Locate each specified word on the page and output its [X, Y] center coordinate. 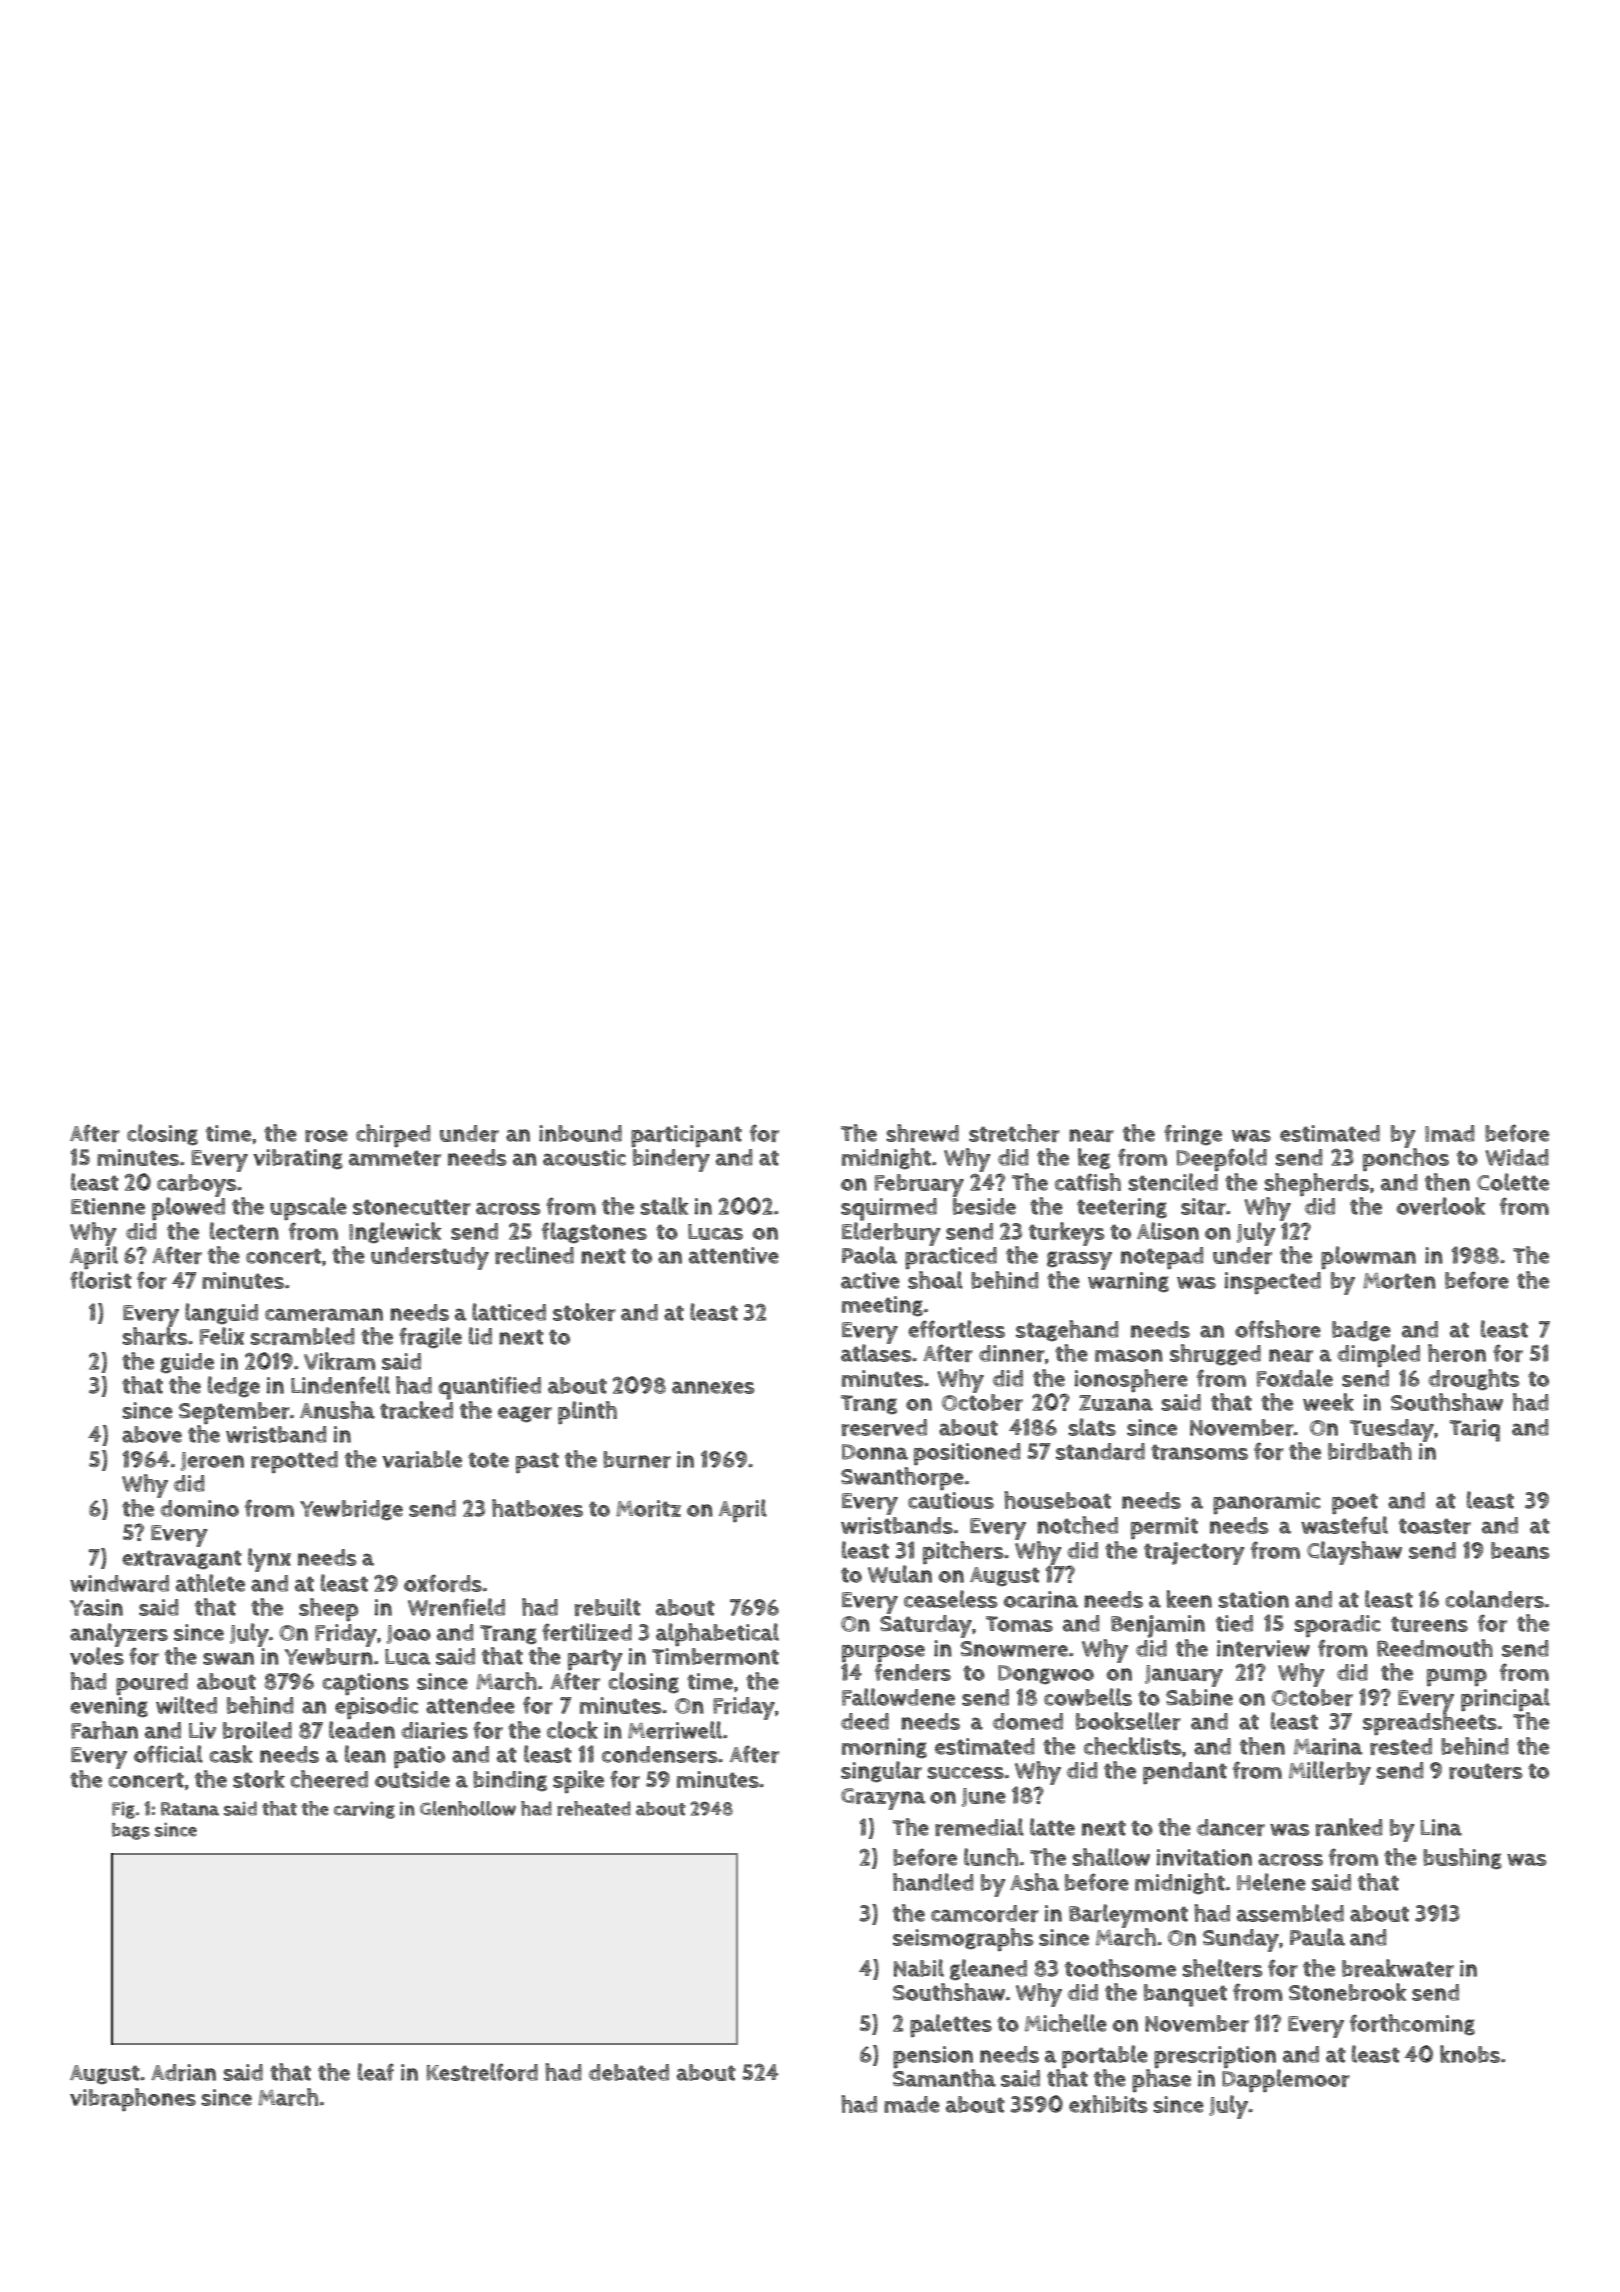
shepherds [1316, 1185]
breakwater [1398, 1968]
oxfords [443, 1583]
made [912, 2104]
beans [1520, 1550]
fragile [430, 1337]
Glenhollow [468, 1808]
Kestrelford [482, 2072]
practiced [951, 1258]
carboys [197, 1185]
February [919, 1185]
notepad [1162, 1258]
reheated [594, 1808]
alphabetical [717, 1635]
